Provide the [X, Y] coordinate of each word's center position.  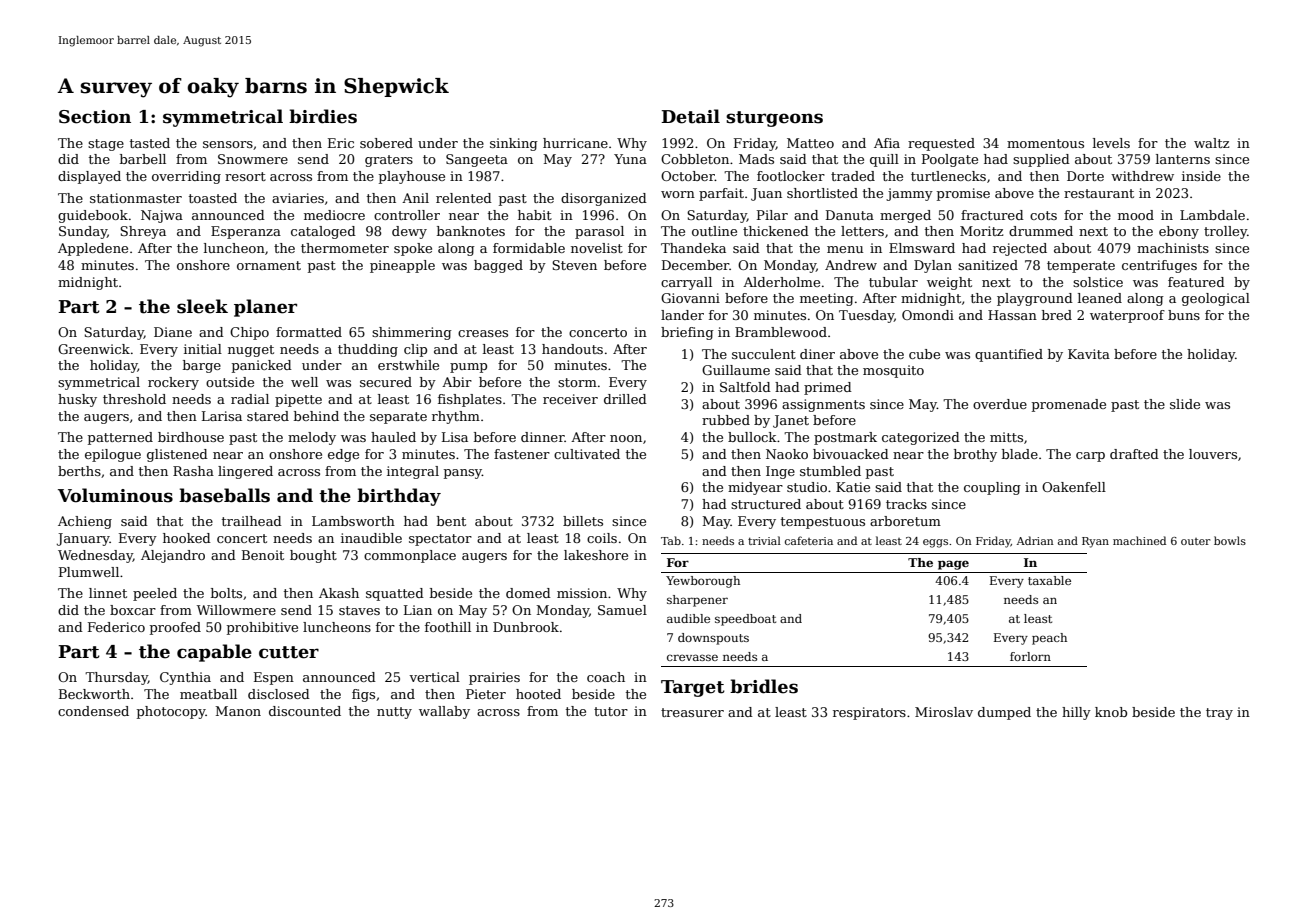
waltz [1211, 143]
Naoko [787, 454]
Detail [690, 116]
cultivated [587, 454]
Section [95, 117]
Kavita [1089, 354]
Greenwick [94, 349]
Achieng [85, 522]
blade [1020, 454]
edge [343, 455]
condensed [93, 711]
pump [468, 368]
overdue [1000, 404]
